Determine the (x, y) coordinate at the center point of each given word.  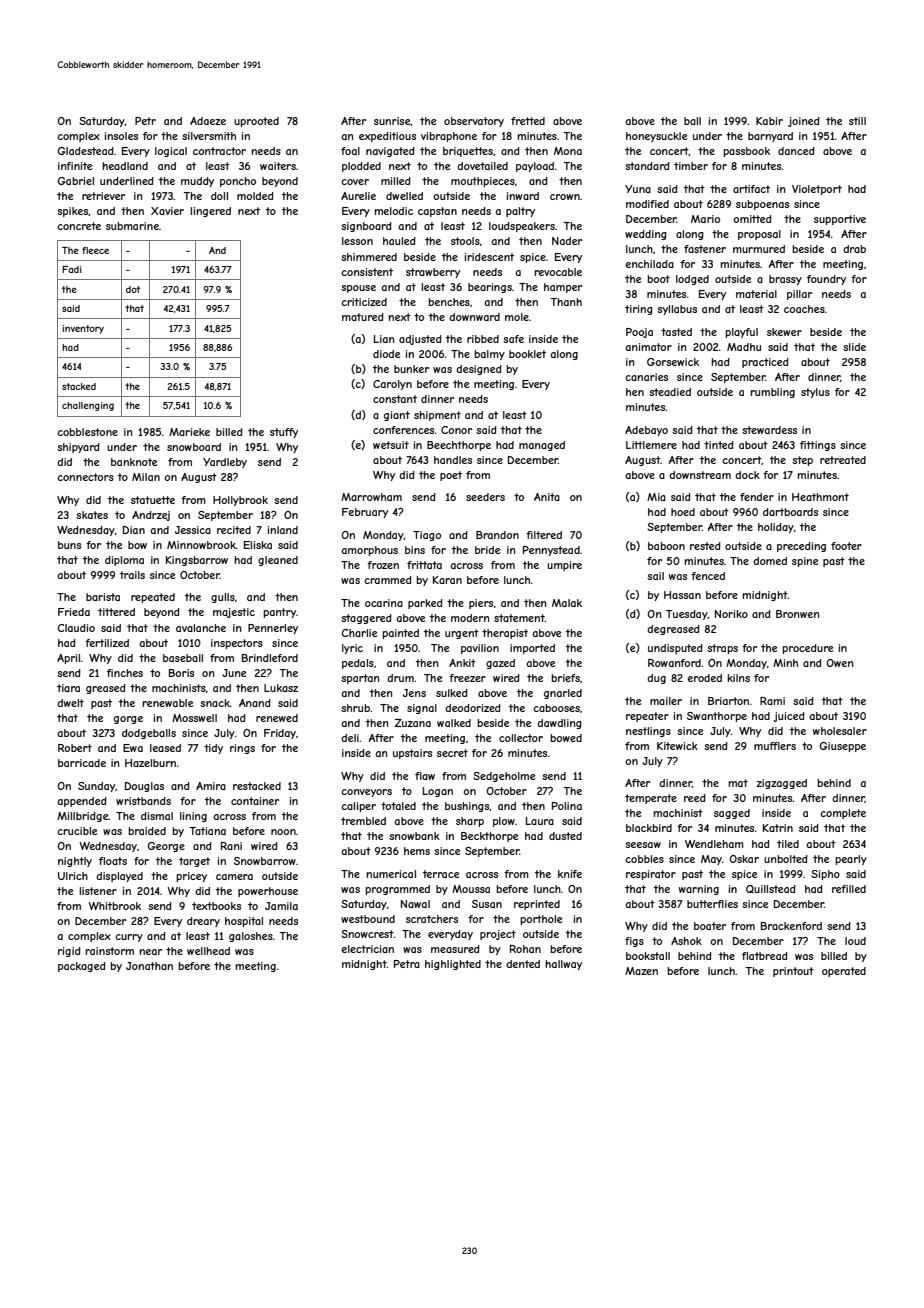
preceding (801, 547)
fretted (528, 121)
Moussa (471, 889)
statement (519, 618)
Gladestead (86, 151)
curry (129, 938)
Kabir (769, 121)
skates (92, 515)
